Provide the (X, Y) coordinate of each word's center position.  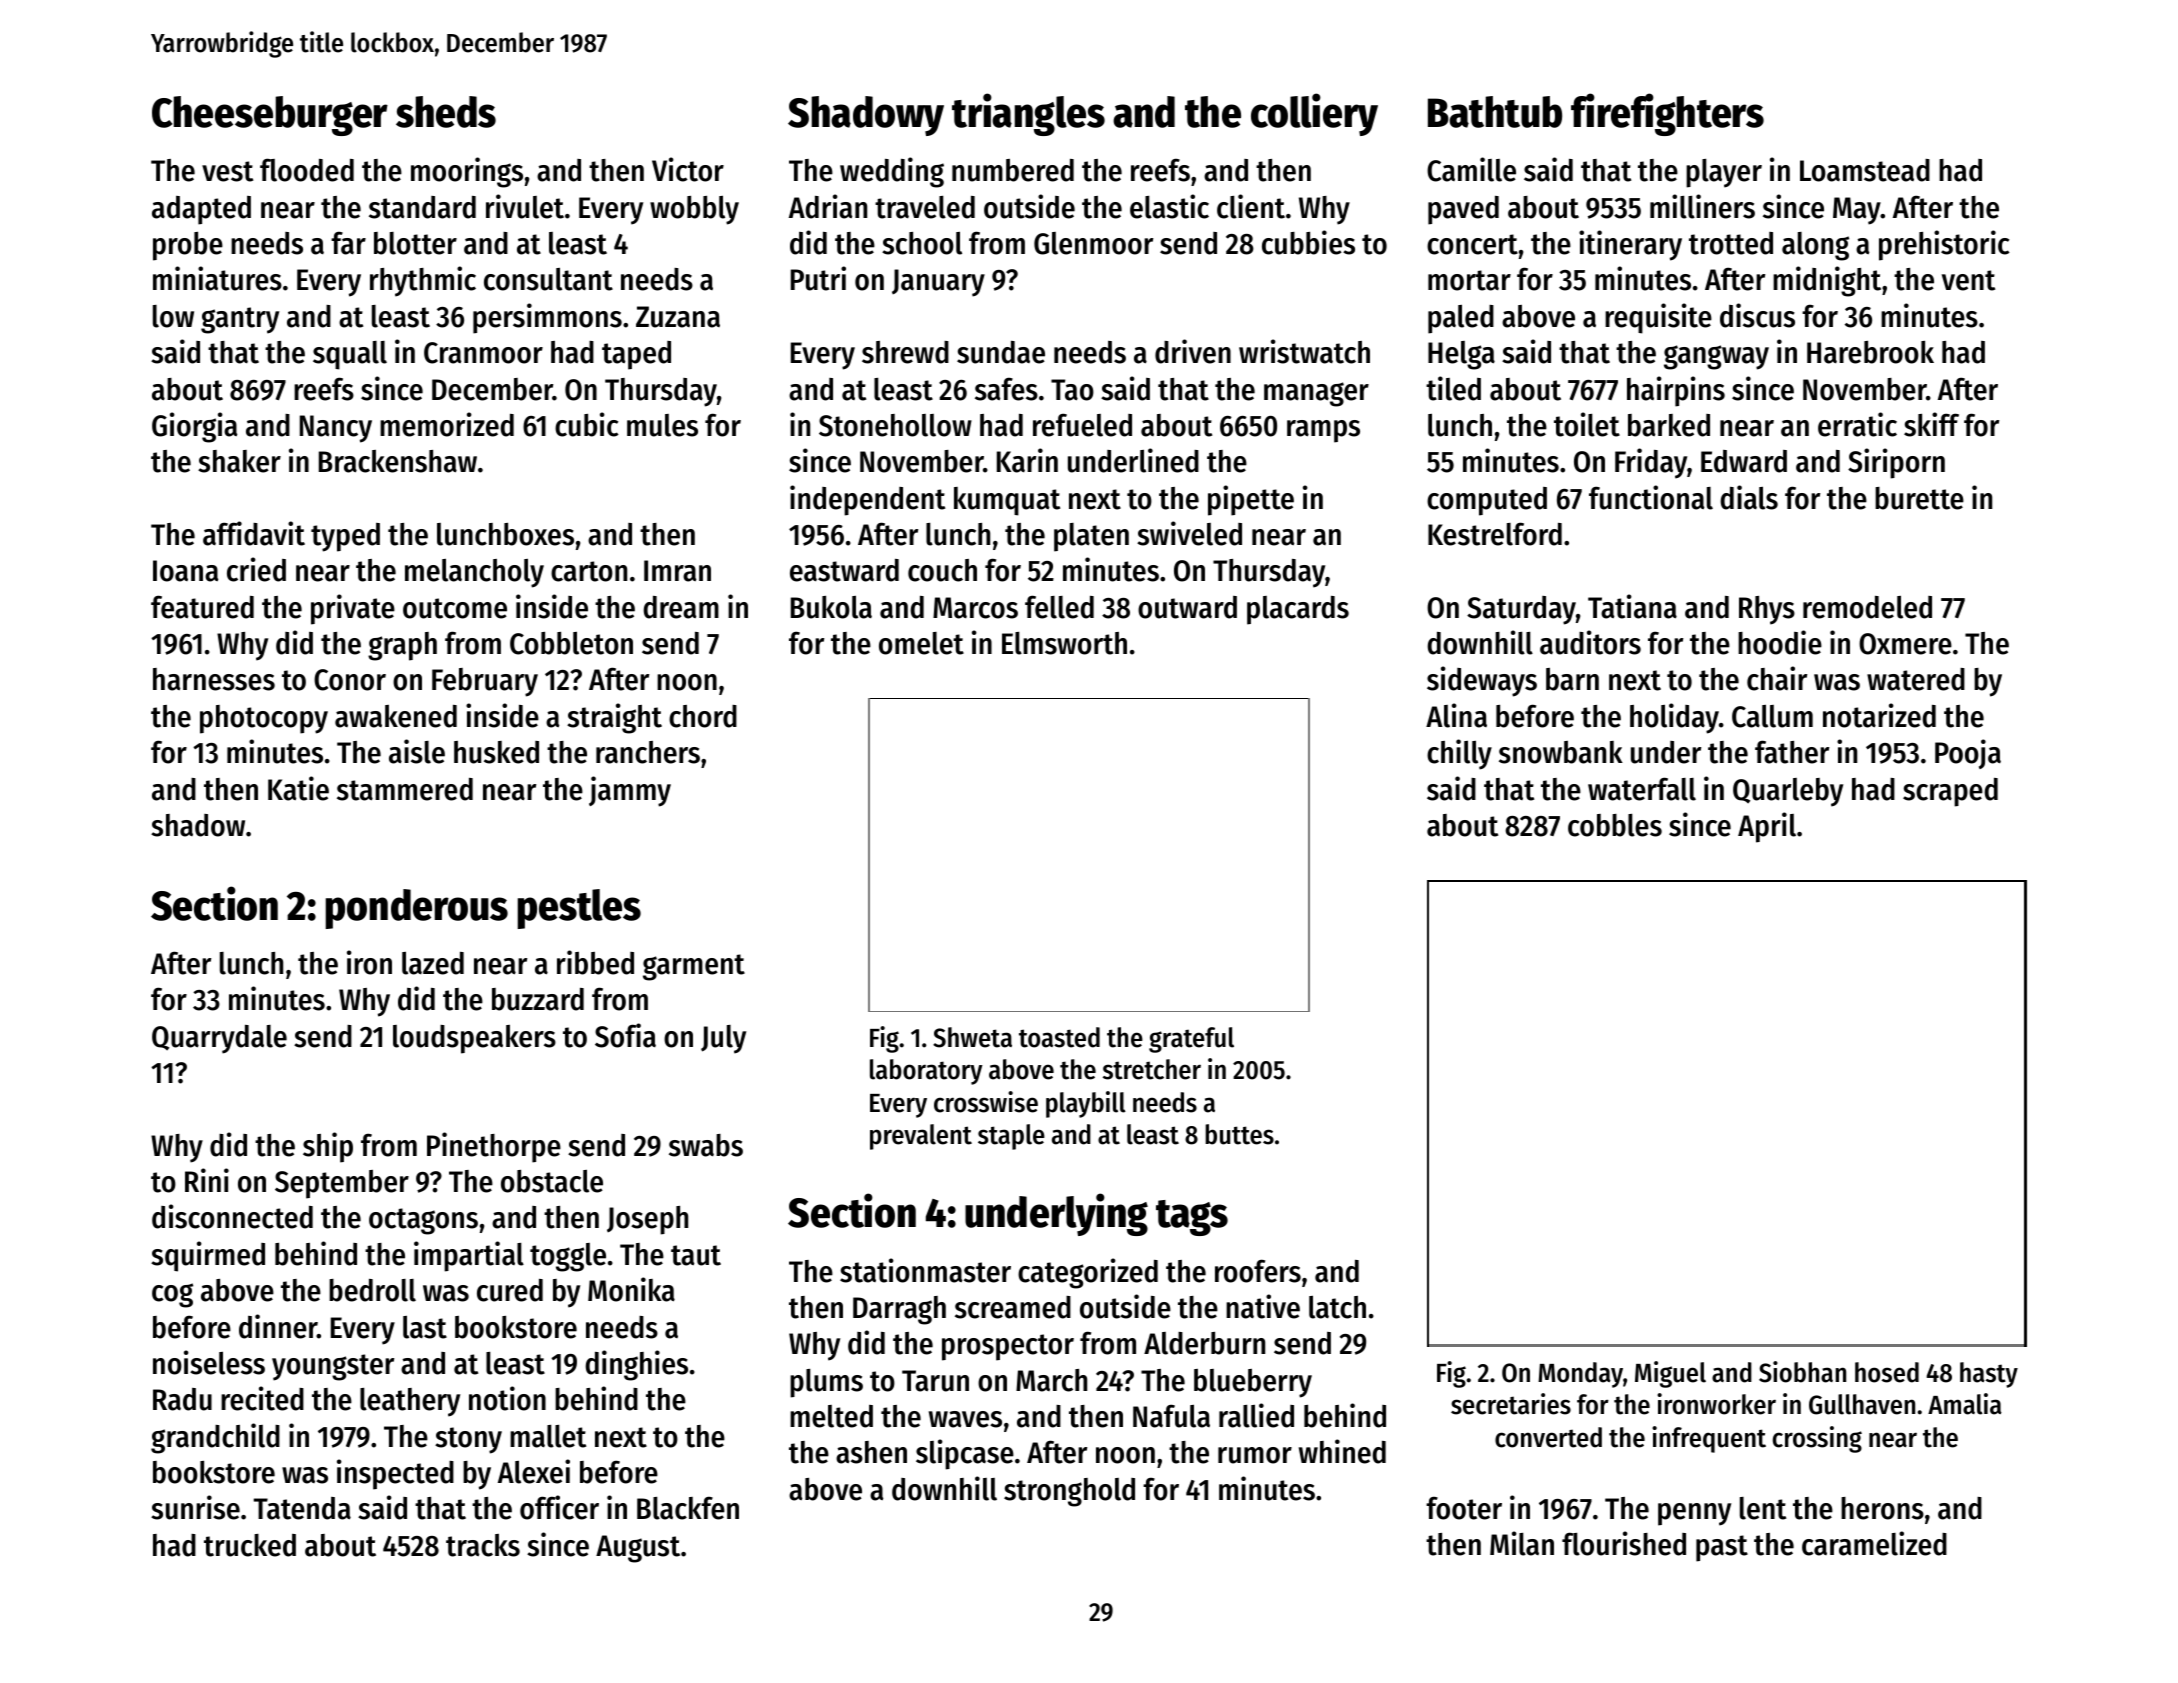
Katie (298, 788)
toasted (1059, 1037)
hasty (1989, 1375)
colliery (1314, 114)
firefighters (1667, 114)
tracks (483, 1545)
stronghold (1069, 1492)
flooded (307, 170)
